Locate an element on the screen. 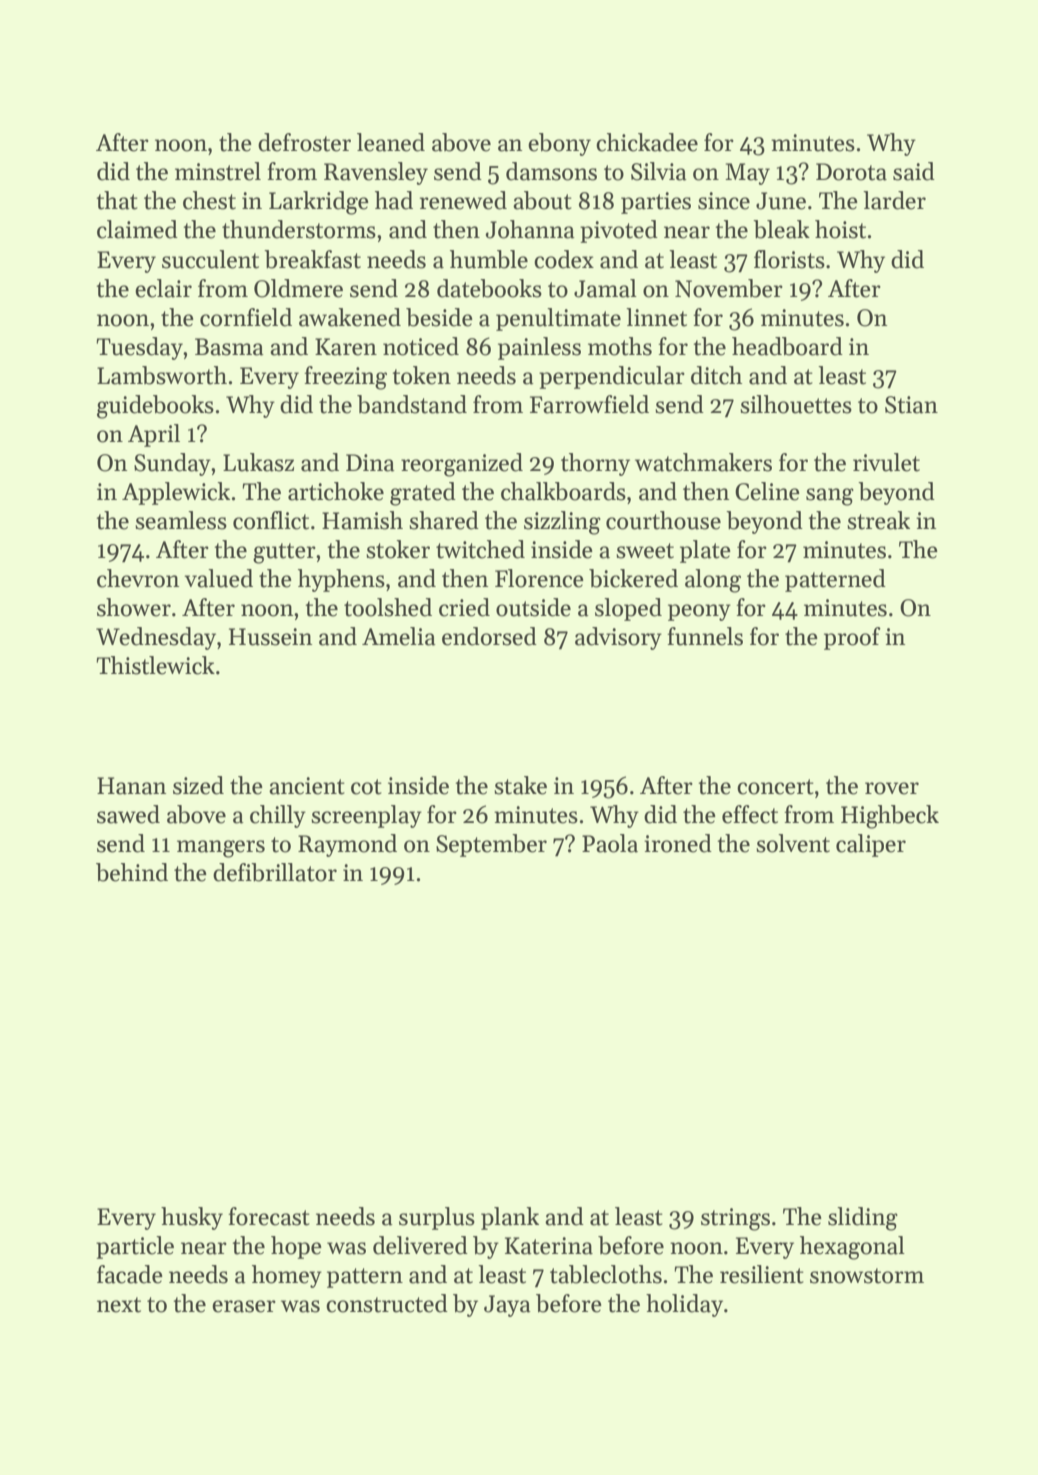 The image size is (1038, 1475). said is located at coordinates (914, 171).
